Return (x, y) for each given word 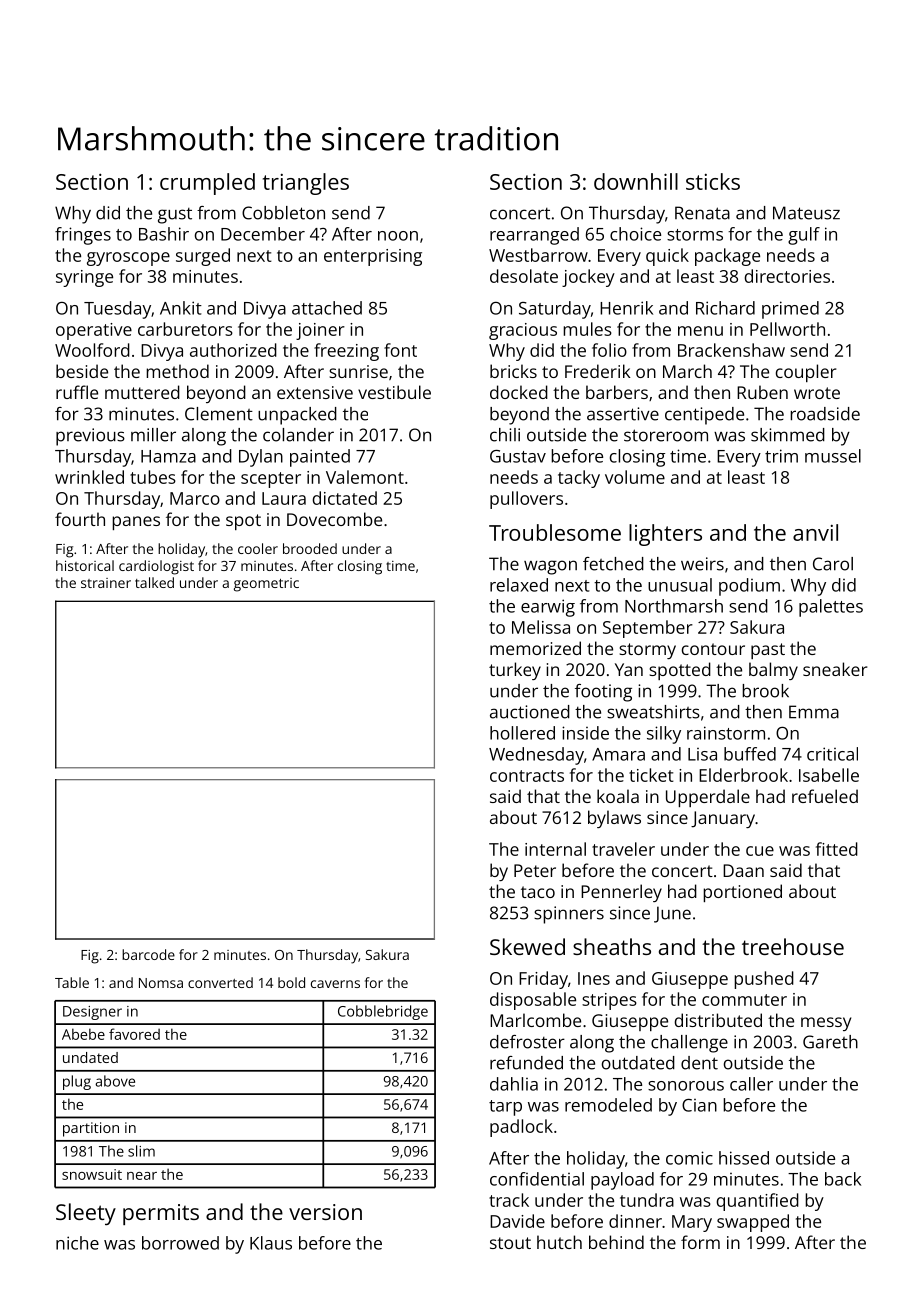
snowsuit (92, 1174)
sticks (713, 181)
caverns (335, 984)
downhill (636, 181)
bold (291, 982)
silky (664, 735)
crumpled (207, 184)
